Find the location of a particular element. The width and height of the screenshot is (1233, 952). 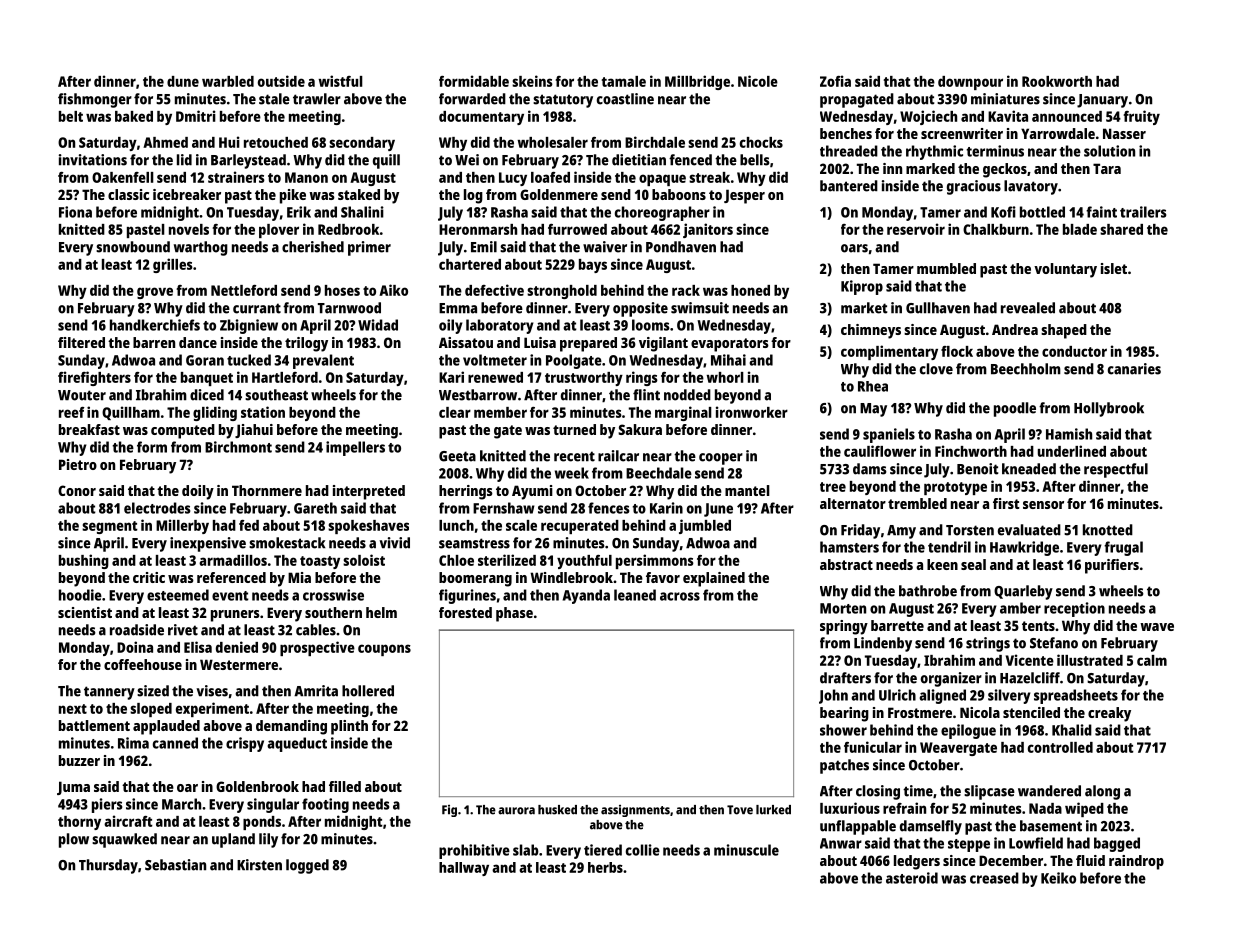

week is located at coordinates (572, 473).
